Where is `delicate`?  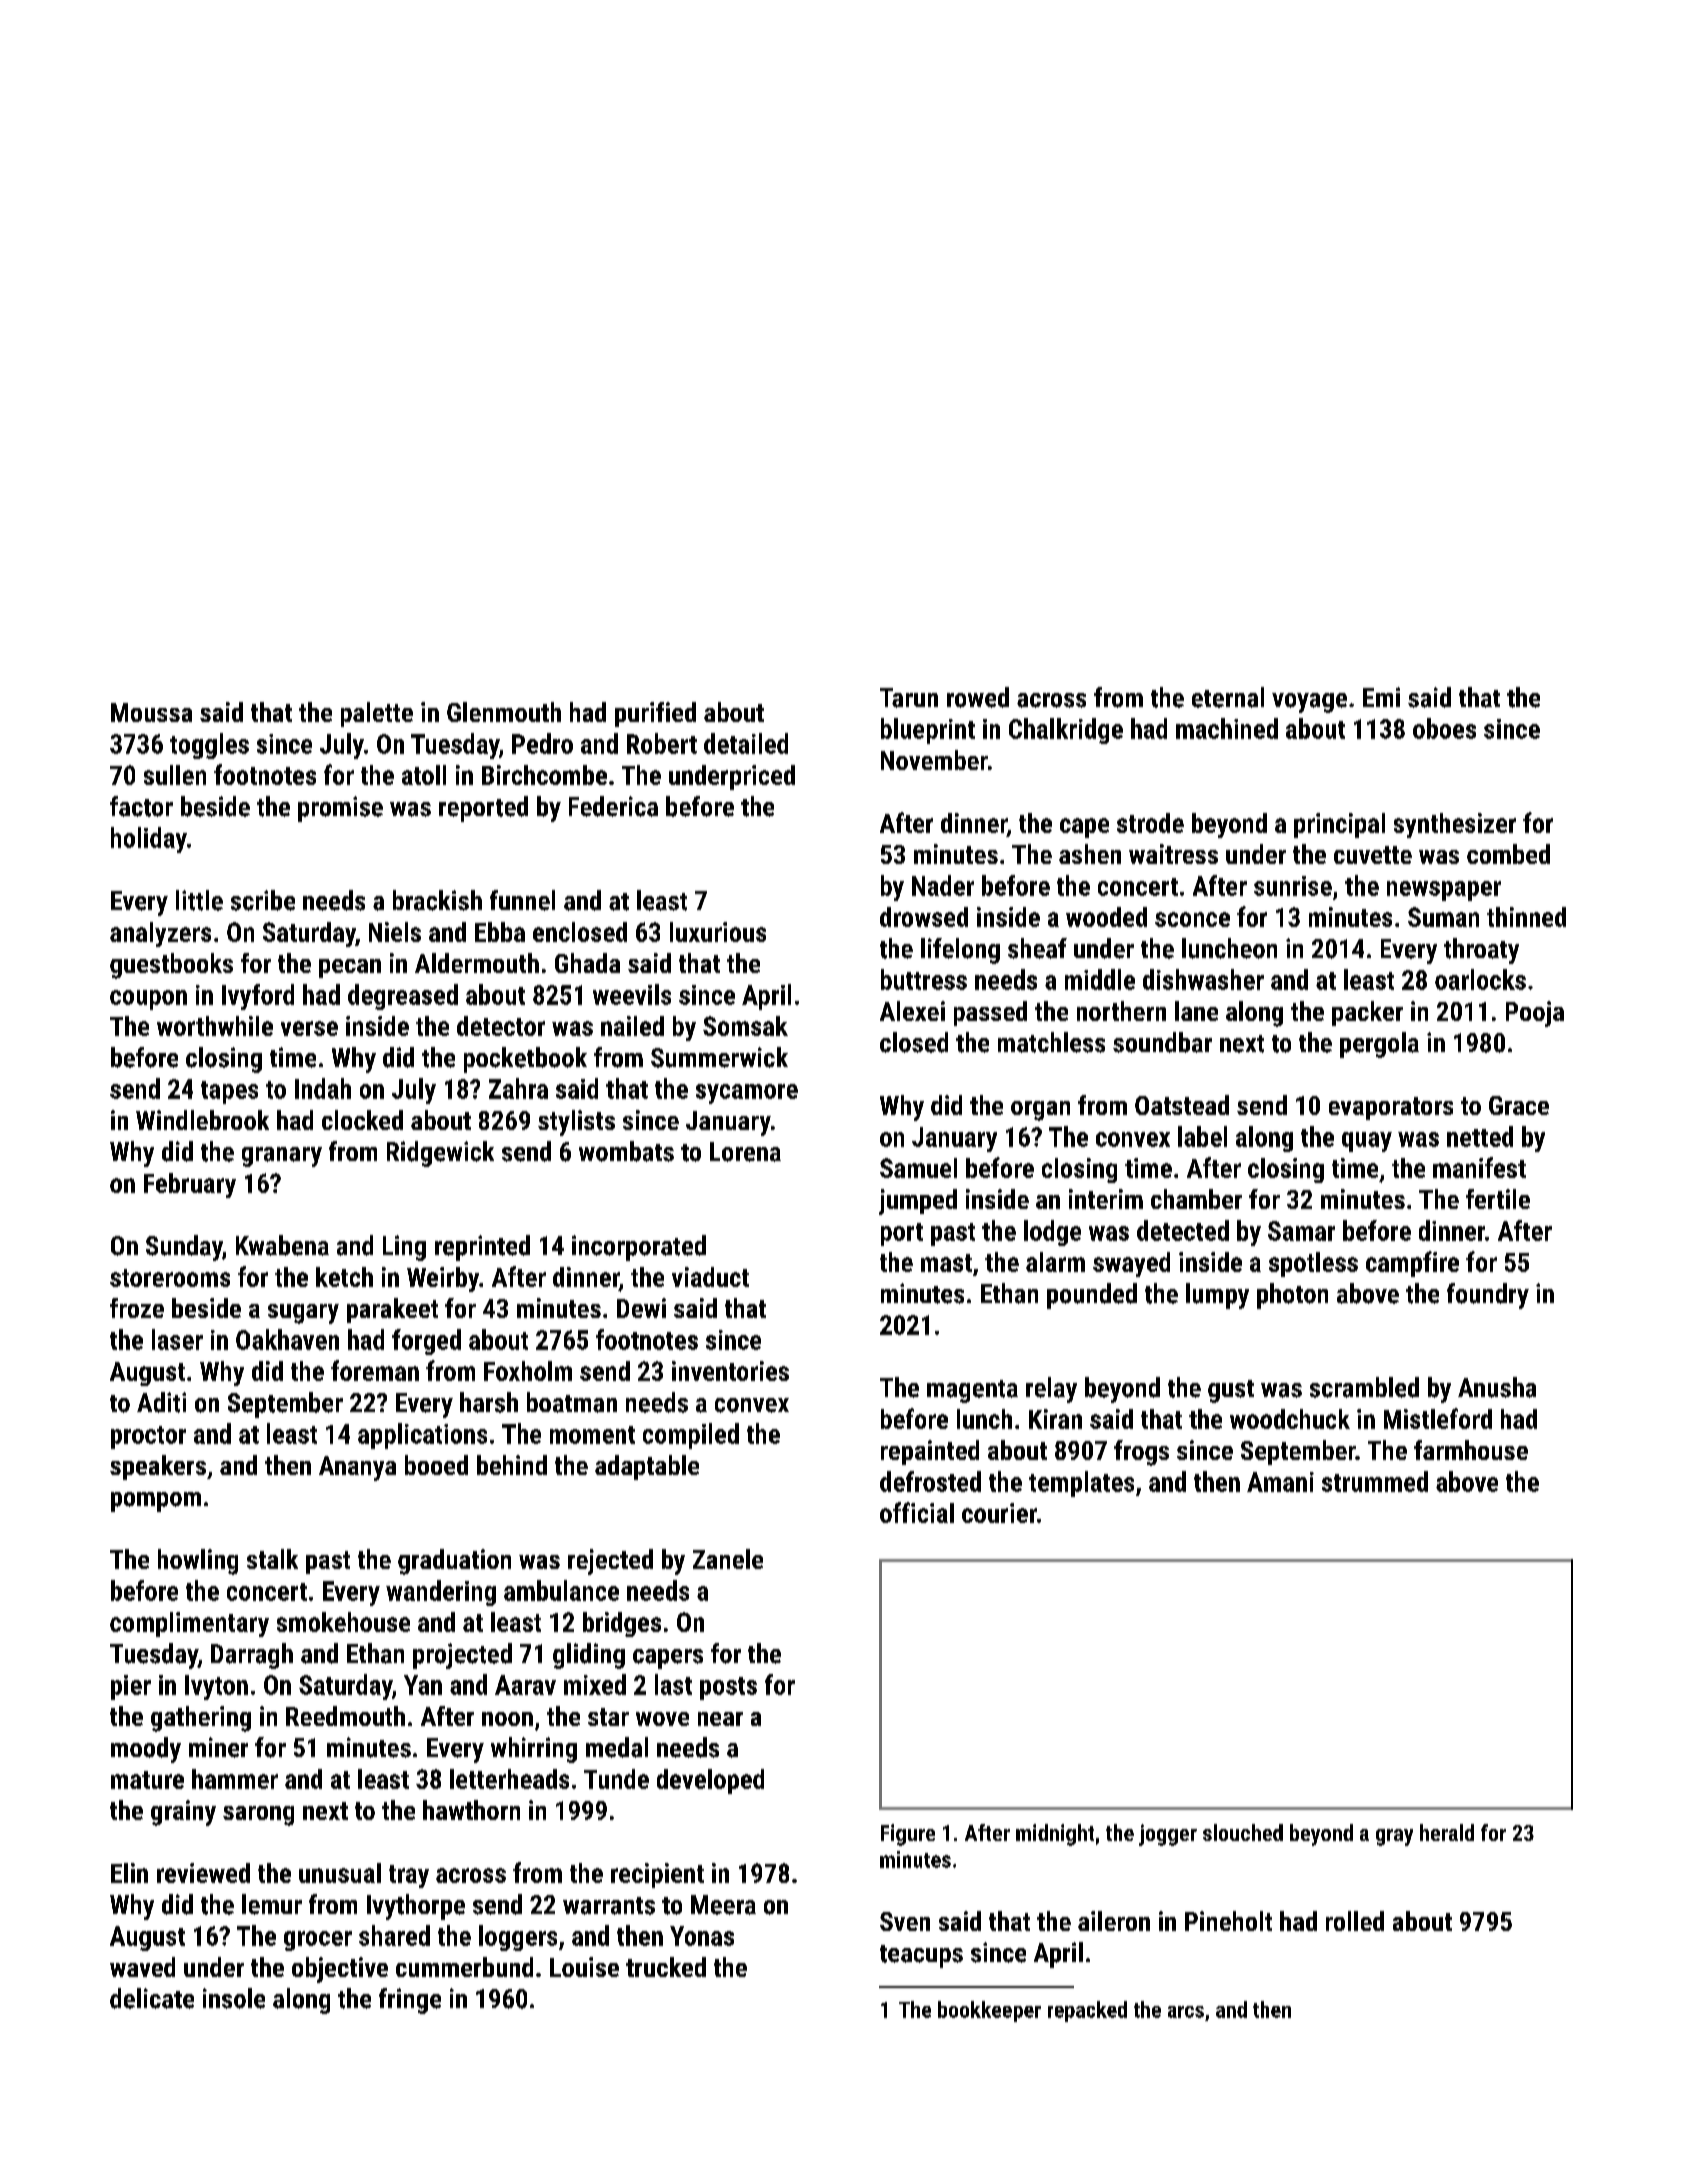
delicate is located at coordinates (152, 1998).
